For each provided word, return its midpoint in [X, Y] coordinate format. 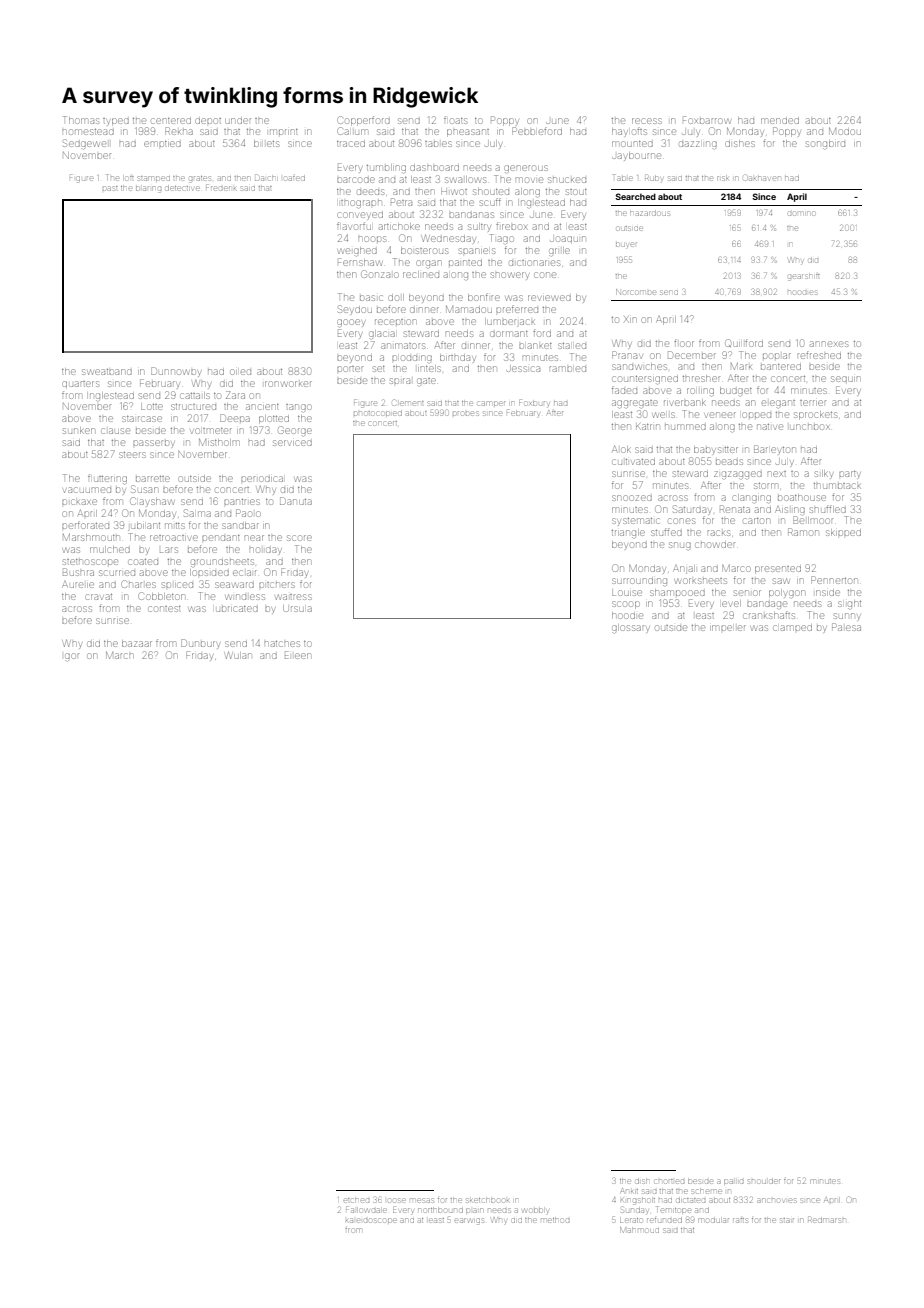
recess [646, 121]
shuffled [828, 509]
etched [356, 1200]
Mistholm [219, 442]
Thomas [81, 120]
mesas [422, 1200]
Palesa [846, 627]
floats [455, 120]
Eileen [298, 655]
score [299, 538]
